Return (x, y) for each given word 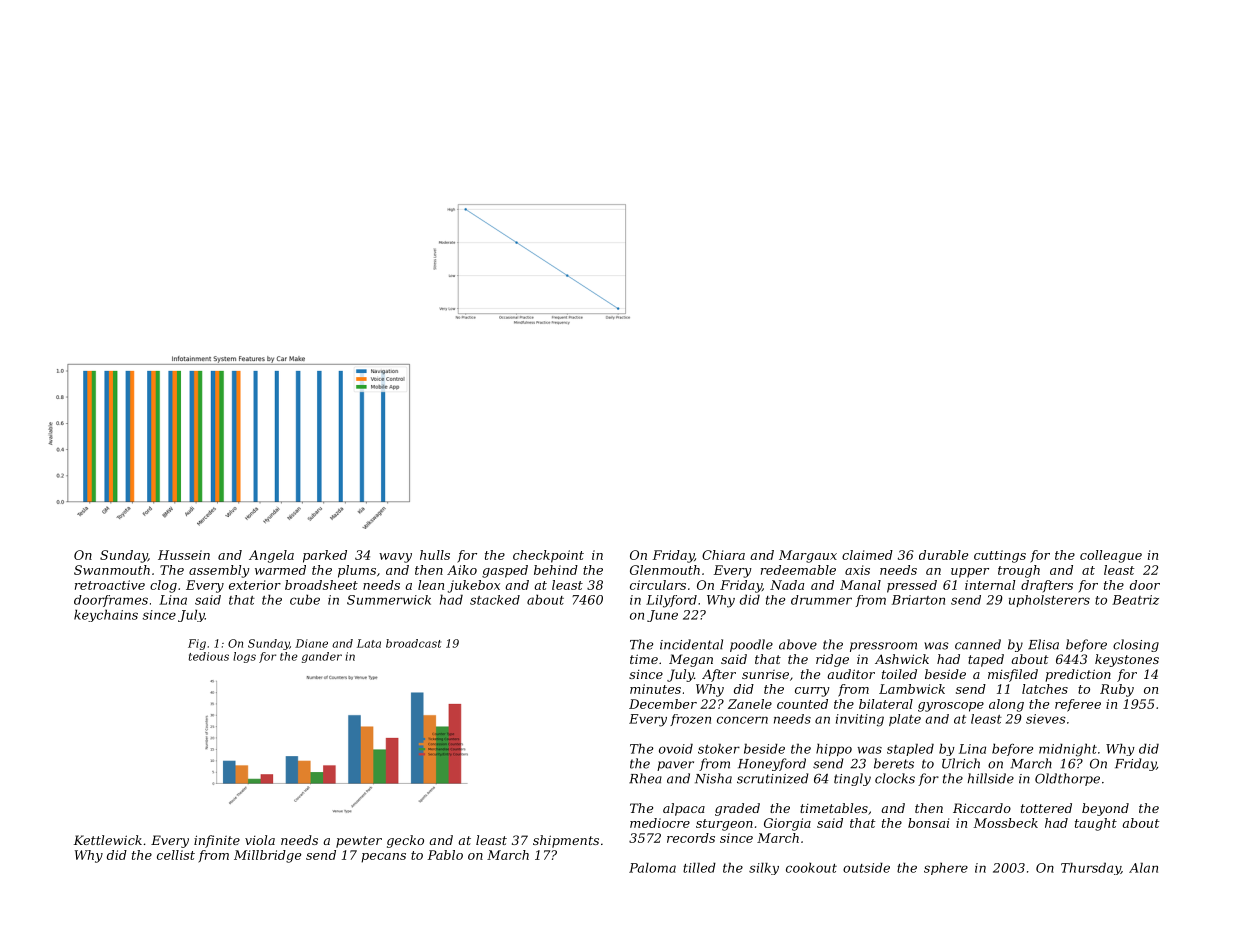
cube (305, 599)
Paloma (652, 867)
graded (737, 809)
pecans (383, 858)
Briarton (918, 600)
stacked (495, 600)
